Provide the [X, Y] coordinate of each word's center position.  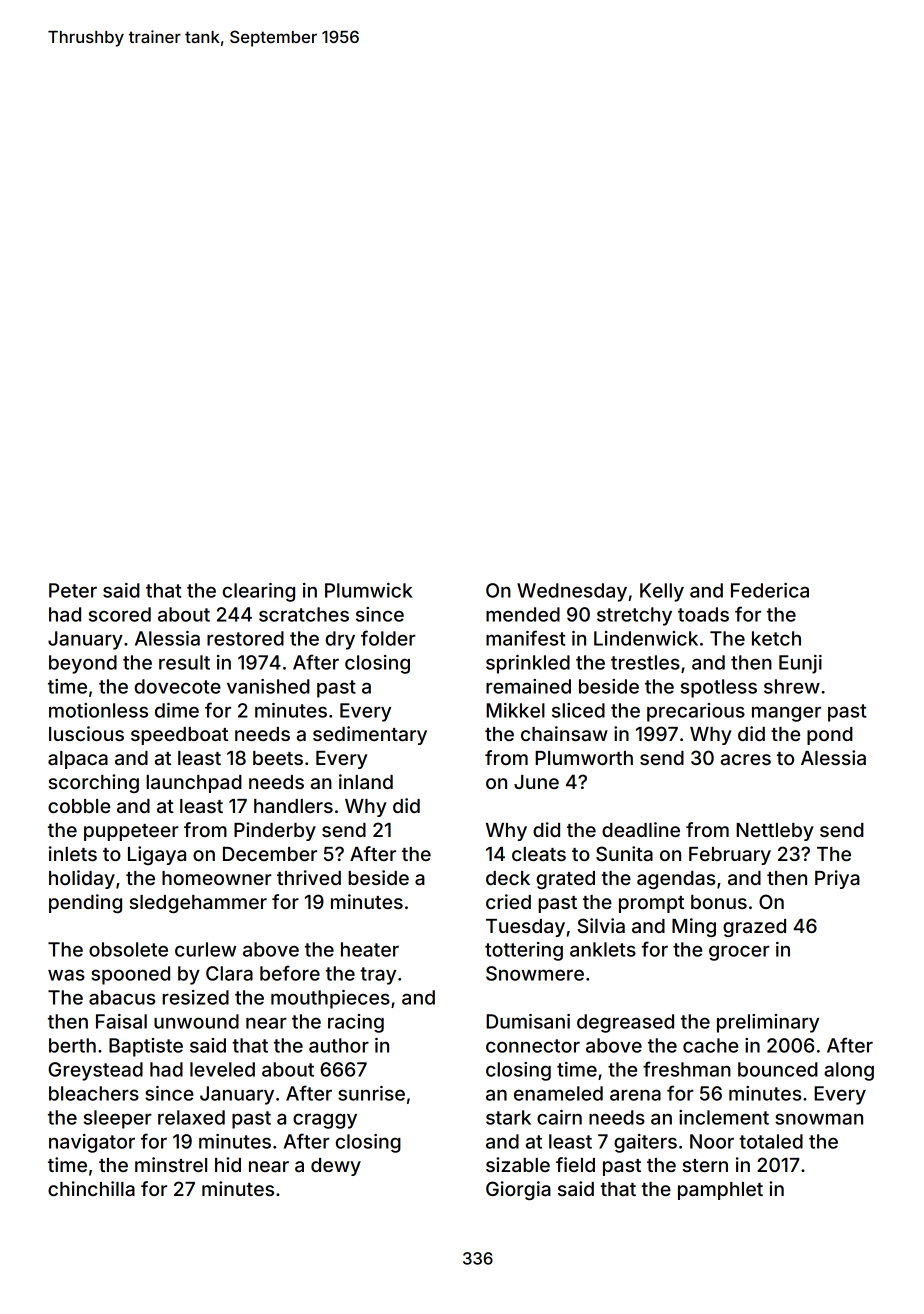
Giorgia [518, 1190]
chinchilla [91, 1188]
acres [746, 759]
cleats [539, 854]
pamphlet [720, 1191]
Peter [73, 590]
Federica [770, 590]
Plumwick [368, 590]
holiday [82, 879]
